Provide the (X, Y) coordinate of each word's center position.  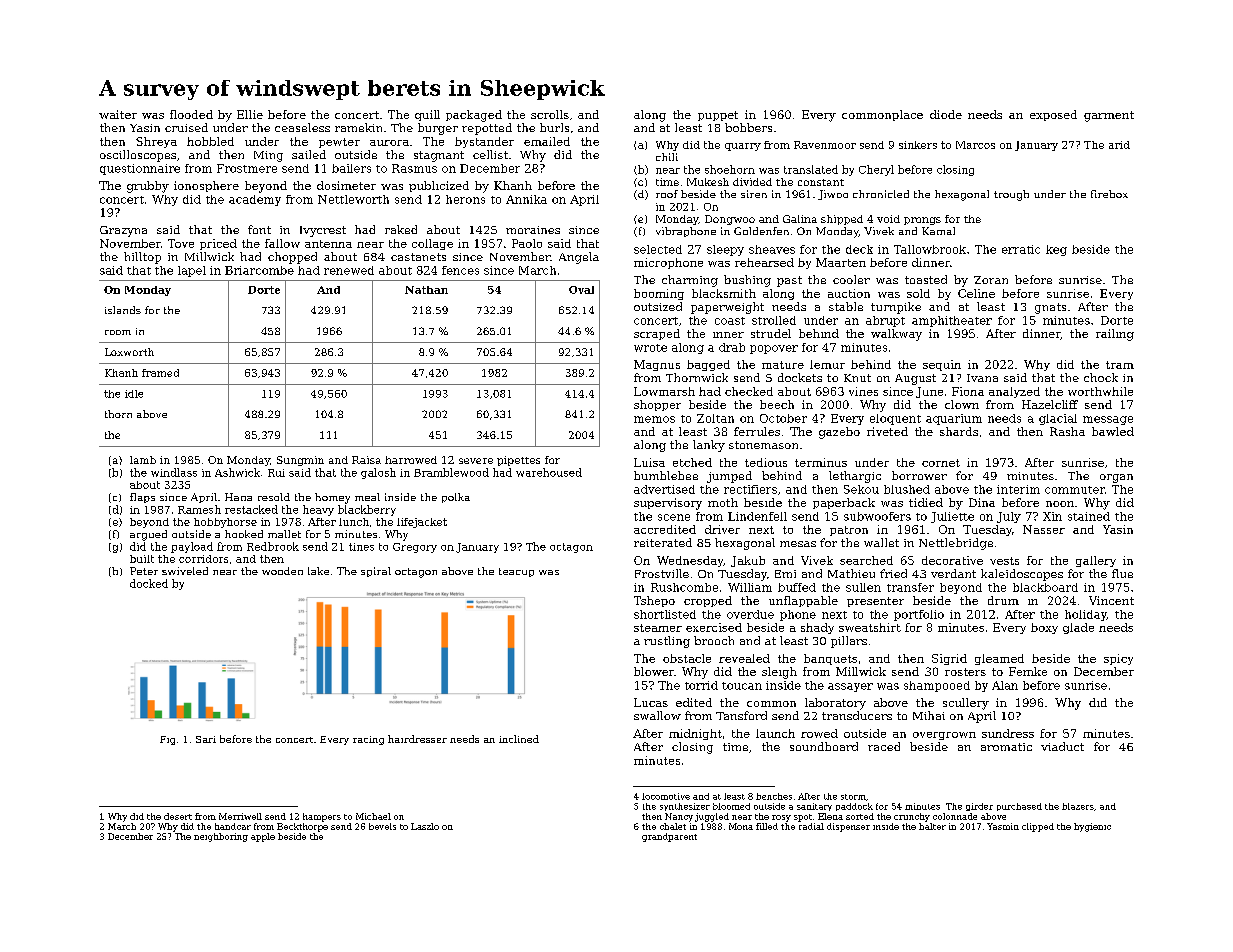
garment (1109, 116)
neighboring (221, 837)
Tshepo (654, 601)
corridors (203, 559)
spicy (1118, 659)
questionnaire (140, 169)
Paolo (527, 243)
